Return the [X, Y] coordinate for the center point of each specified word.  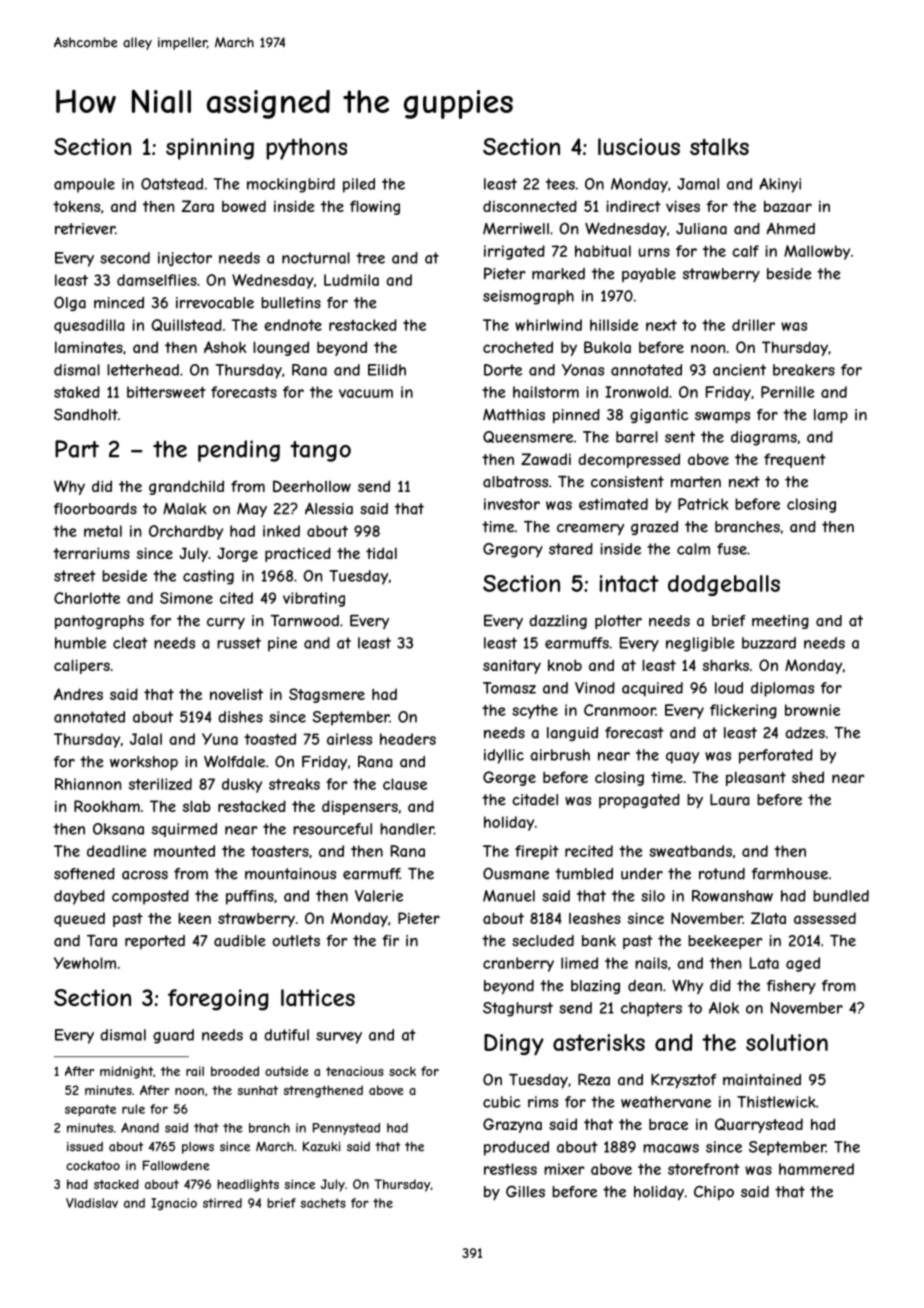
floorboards [95, 509]
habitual [603, 251]
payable [649, 275]
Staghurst [518, 1009]
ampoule [84, 185]
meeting [780, 622]
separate [90, 1110]
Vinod [595, 688]
